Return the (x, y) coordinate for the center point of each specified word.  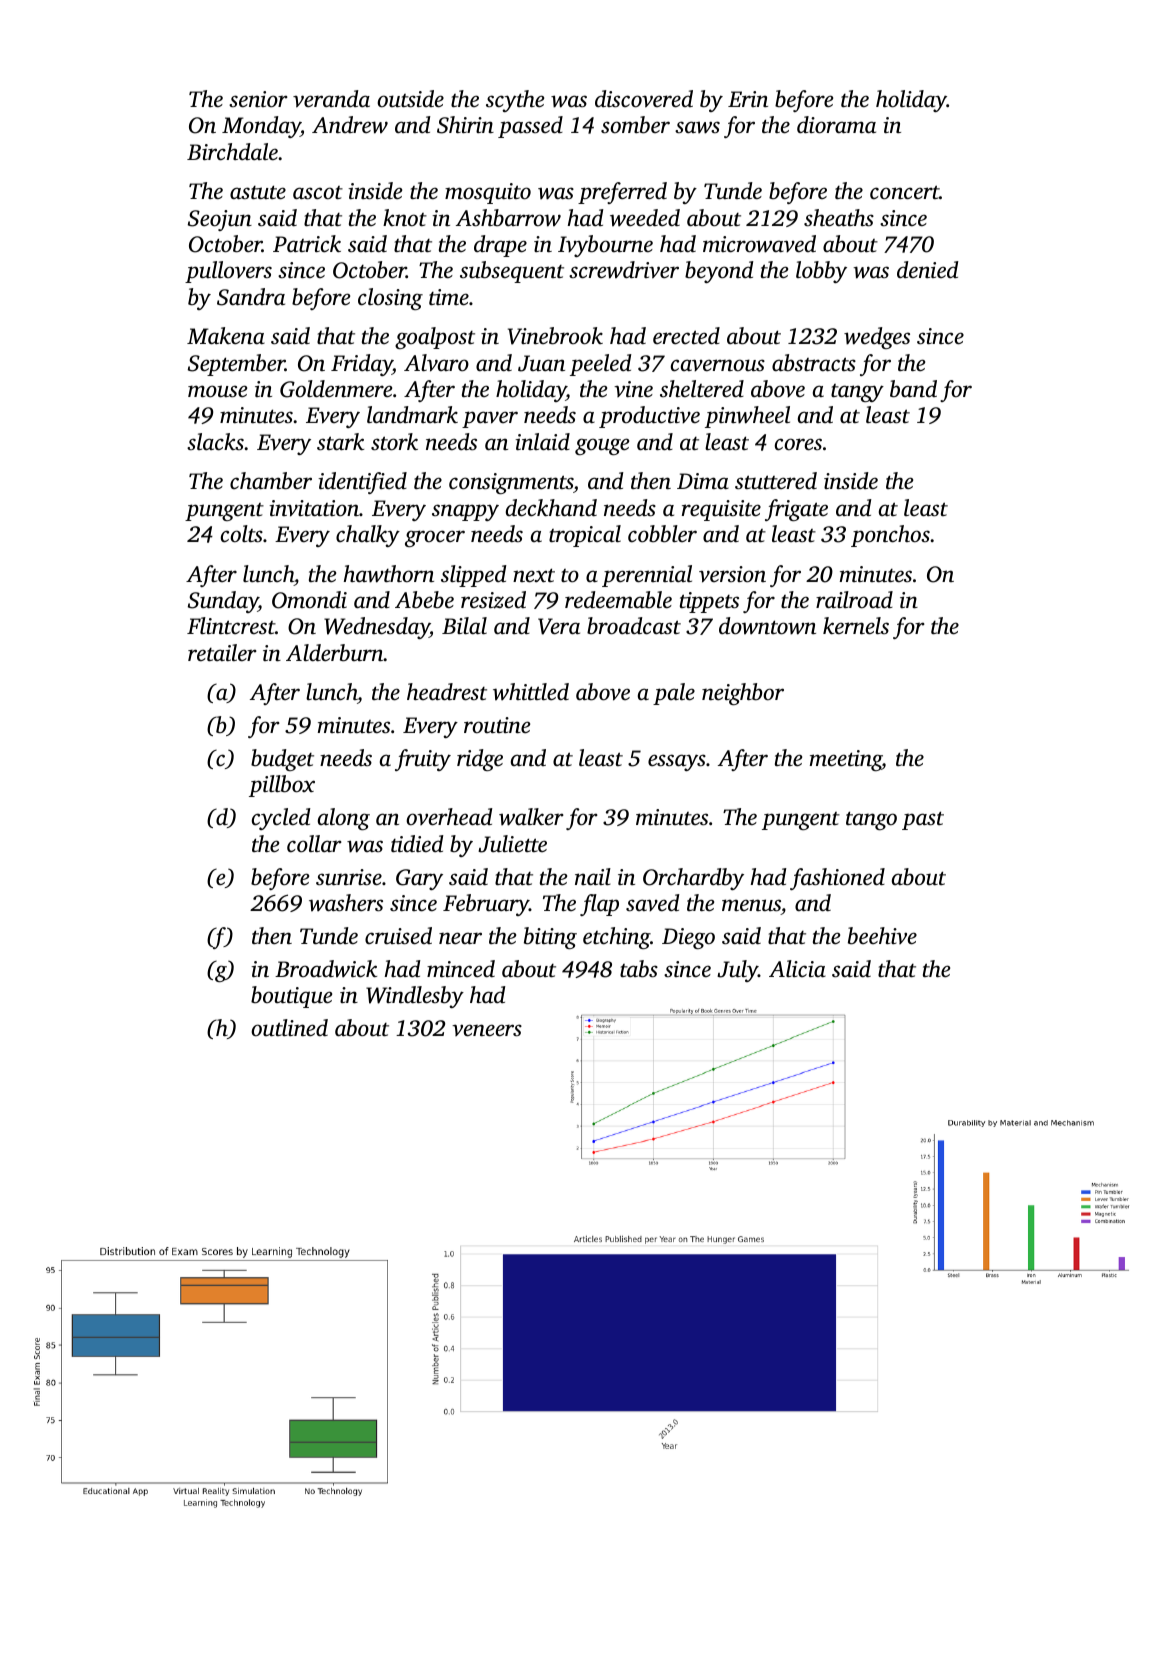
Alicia (797, 968)
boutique (291, 997)
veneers (487, 1030)
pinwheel (747, 417)
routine (497, 725)
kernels (856, 626)
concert (904, 192)
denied (928, 269)
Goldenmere (336, 389)
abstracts (814, 363)
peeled (601, 365)
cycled (281, 819)
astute (258, 192)
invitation (314, 508)
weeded (645, 218)
